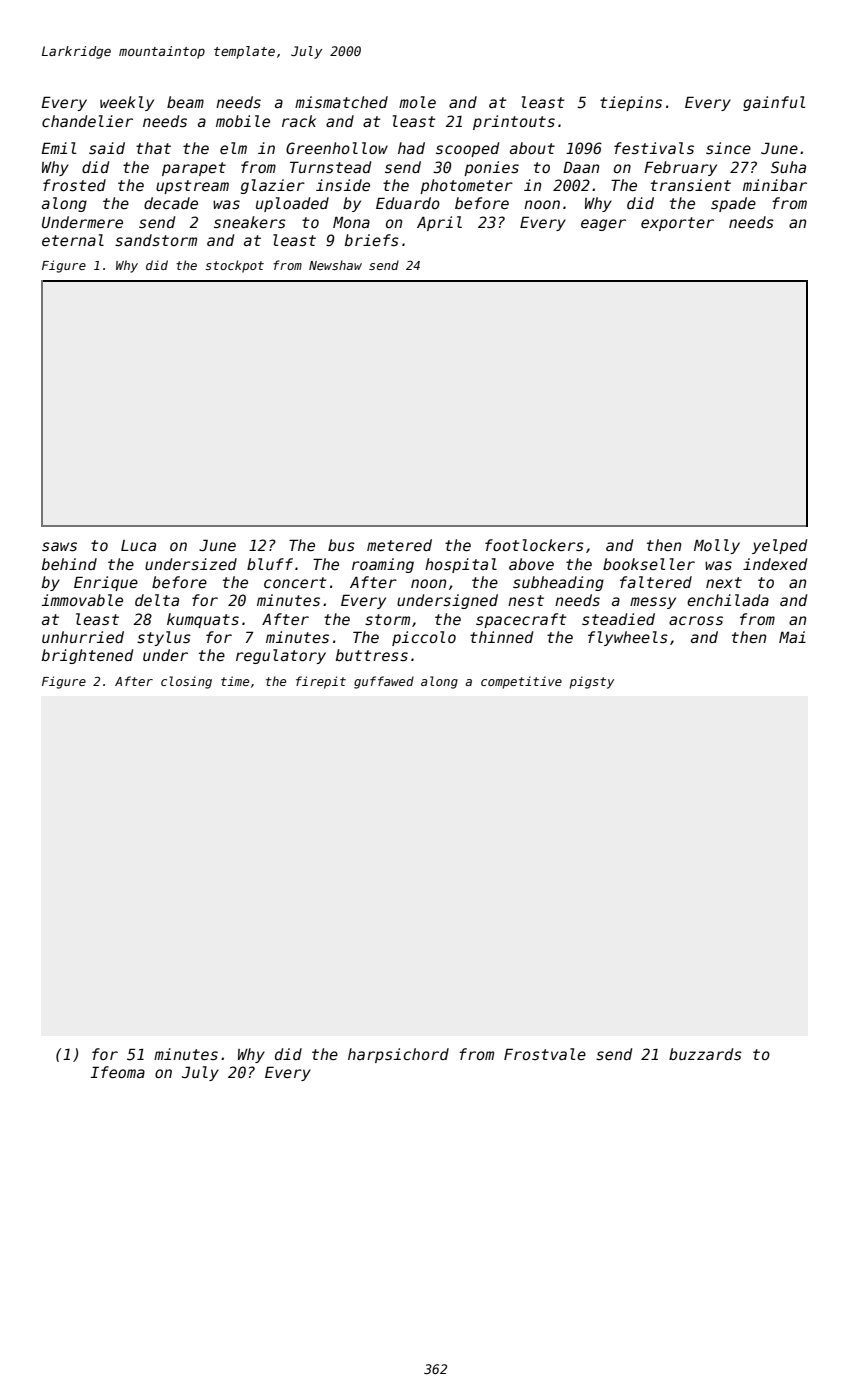 Image resolution: width=849 pixels, height=1400 pixels. I want to click on guffawed, so click(384, 682).
